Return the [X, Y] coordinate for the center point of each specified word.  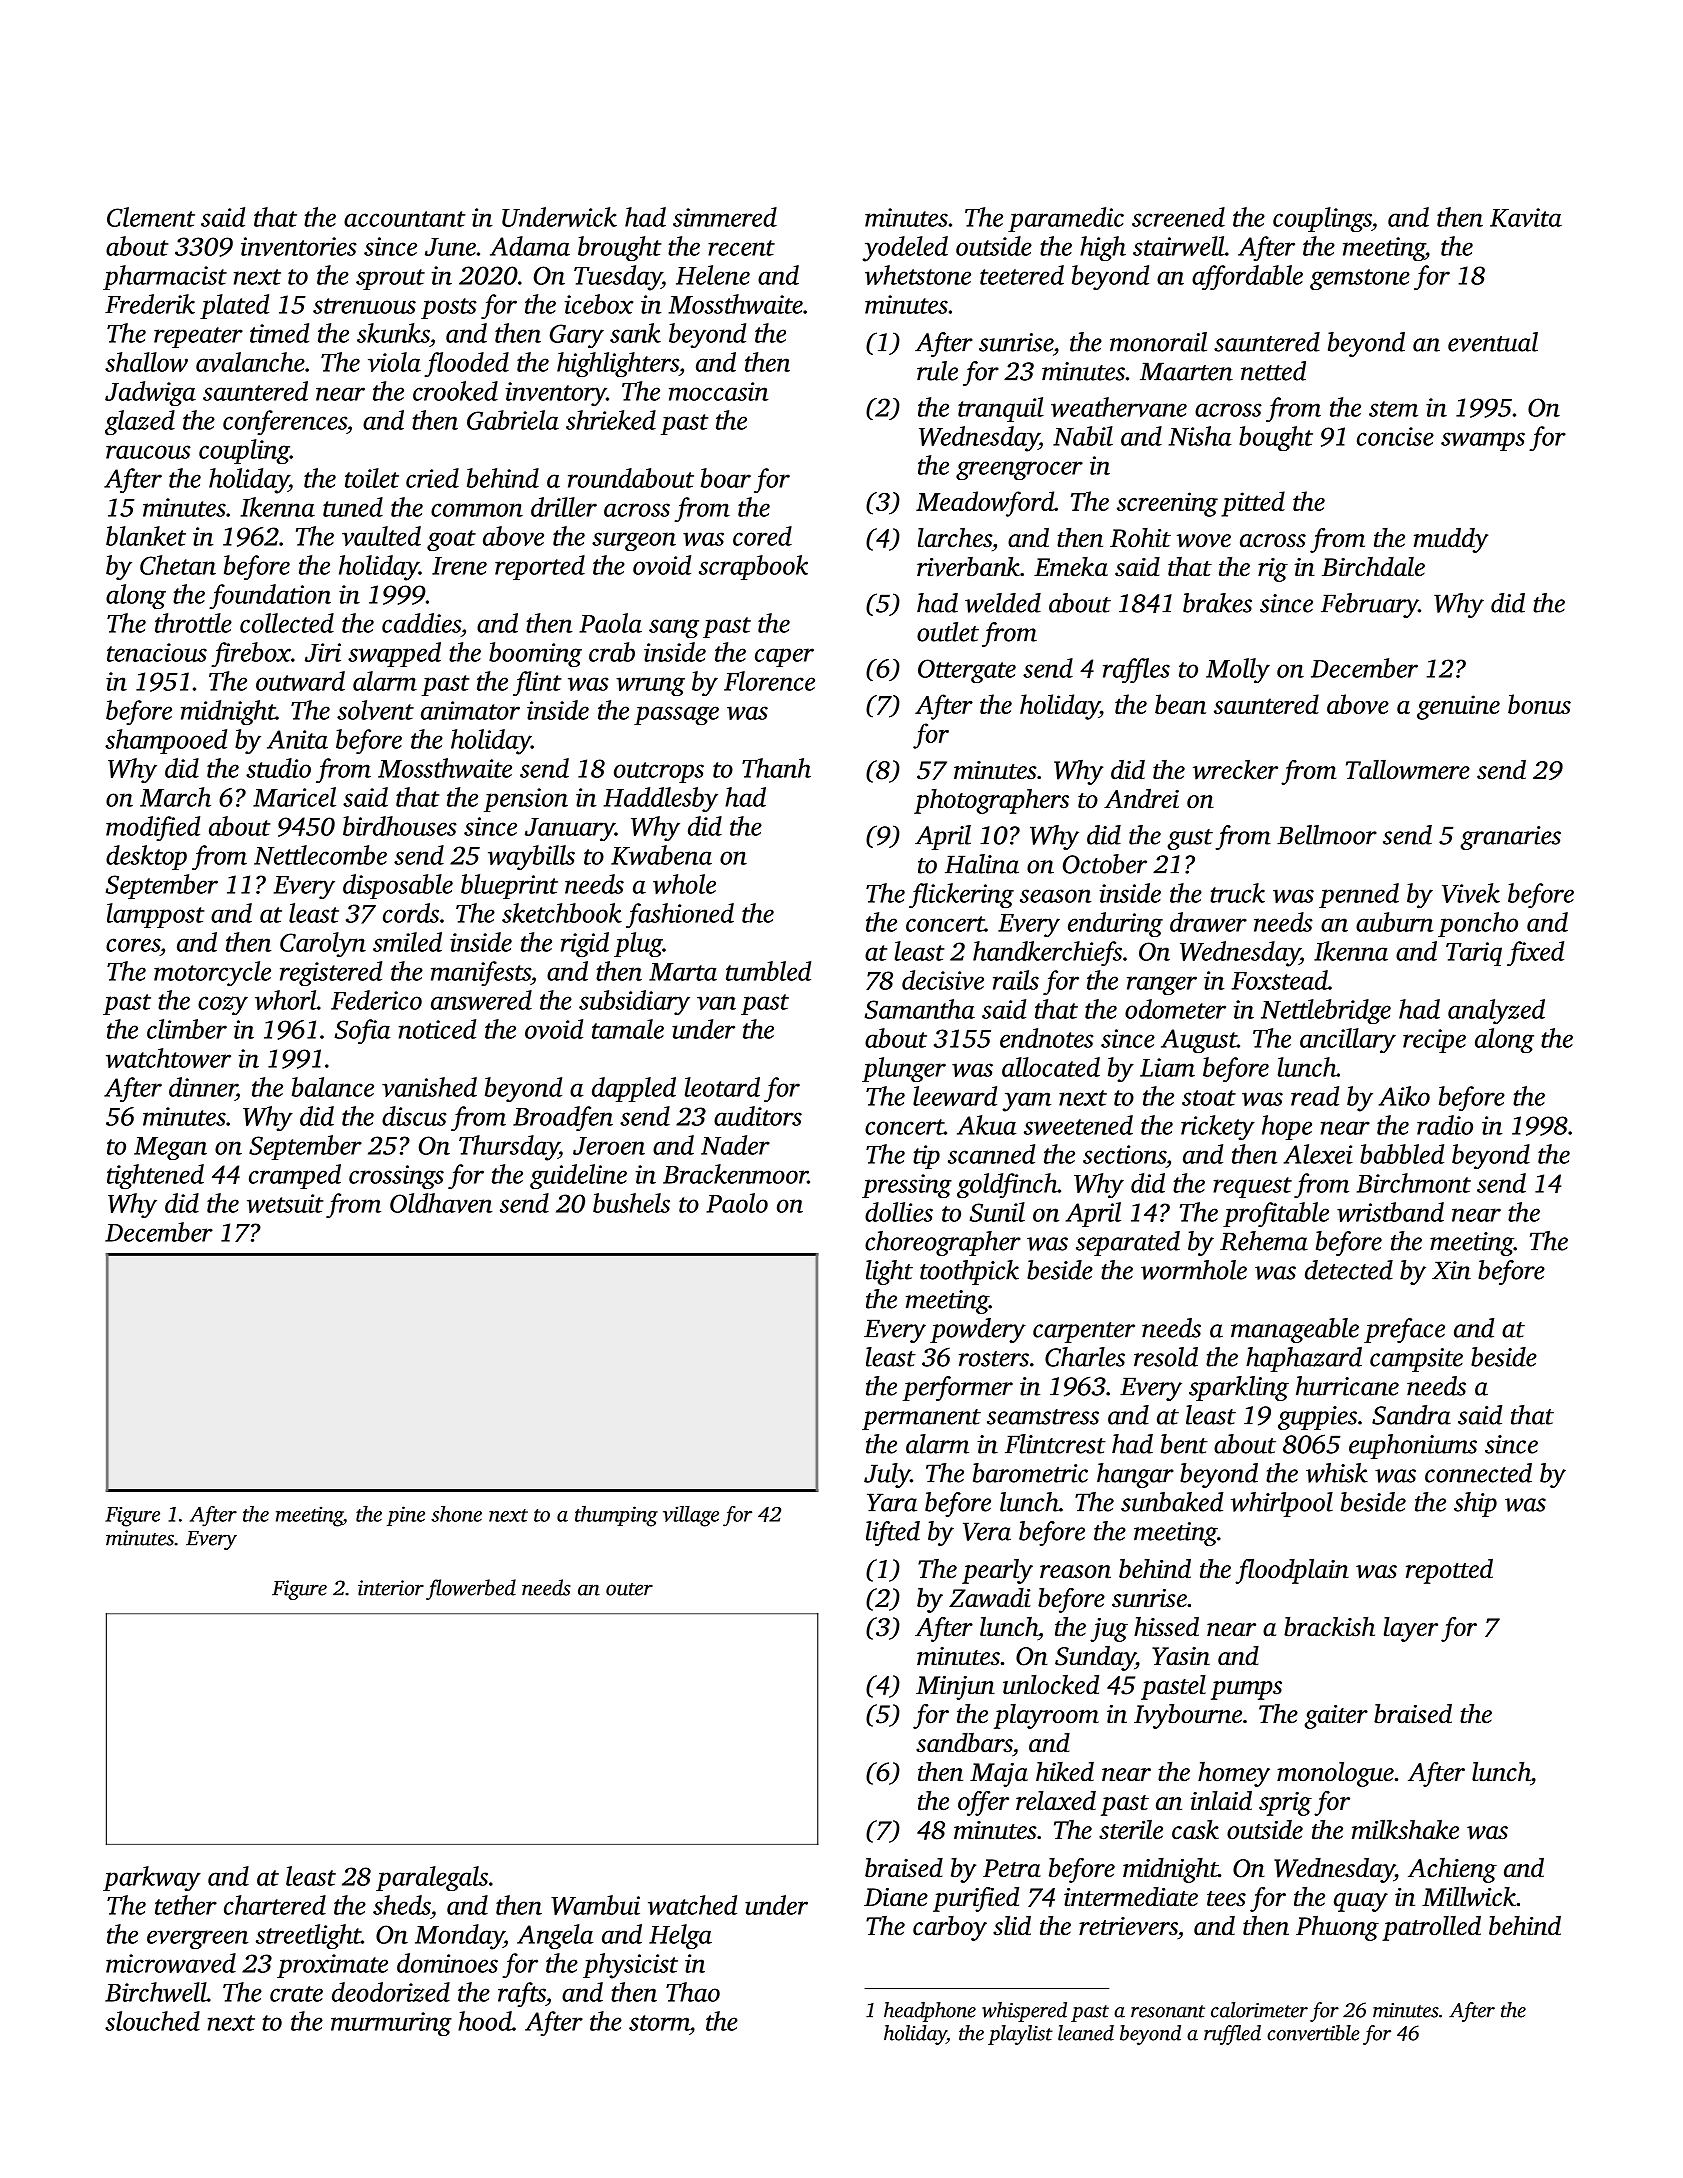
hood [485, 2021]
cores [133, 945]
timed [279, 333]
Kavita [1526, 217]
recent [741, 248]
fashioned [680, 915]
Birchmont [1414, 1183]
